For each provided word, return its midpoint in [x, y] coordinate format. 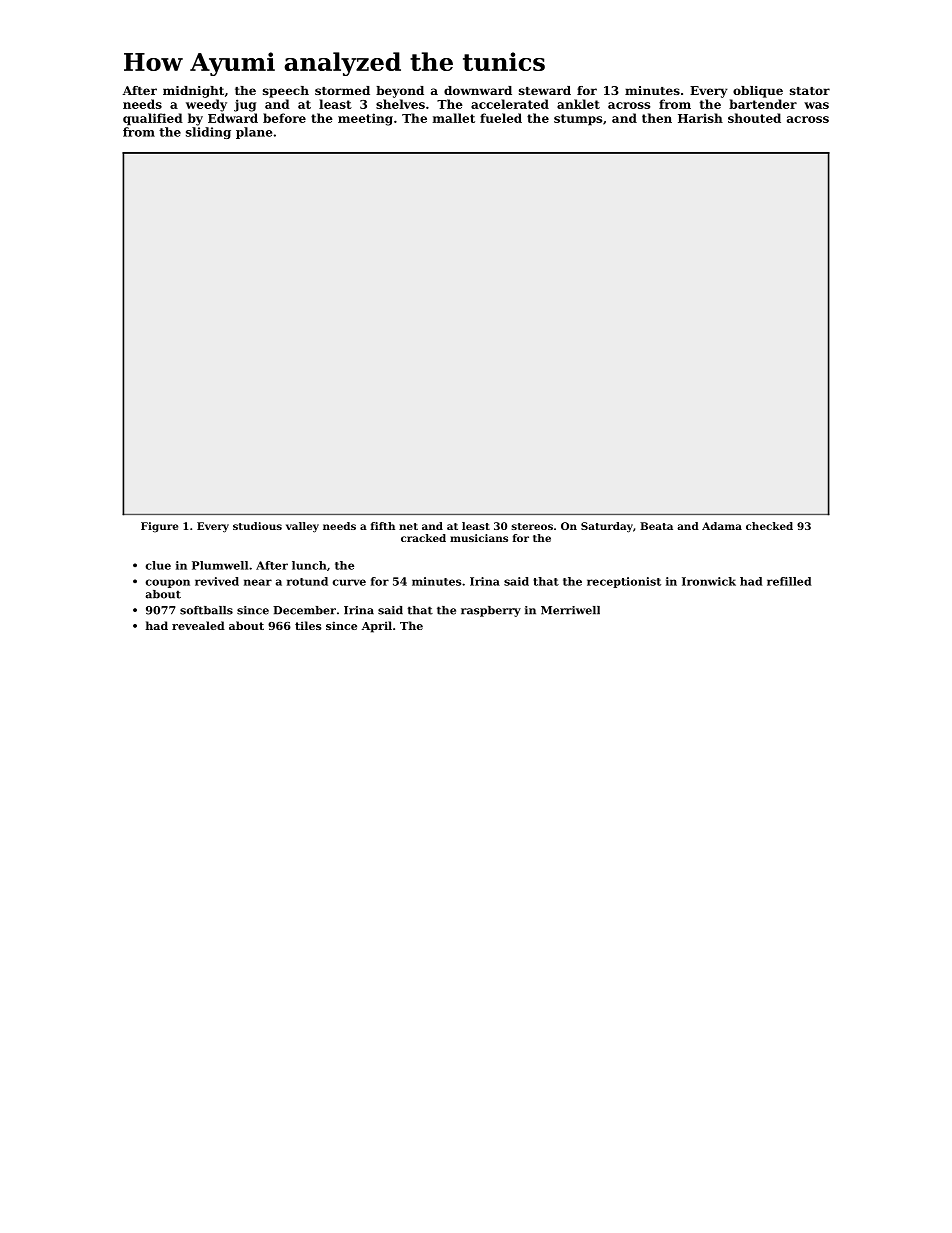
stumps [578, 120]
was [816, 105]
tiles [308, 625]
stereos [532, 526]
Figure [159, 527]
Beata [656, 526]
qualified [153, 119]
